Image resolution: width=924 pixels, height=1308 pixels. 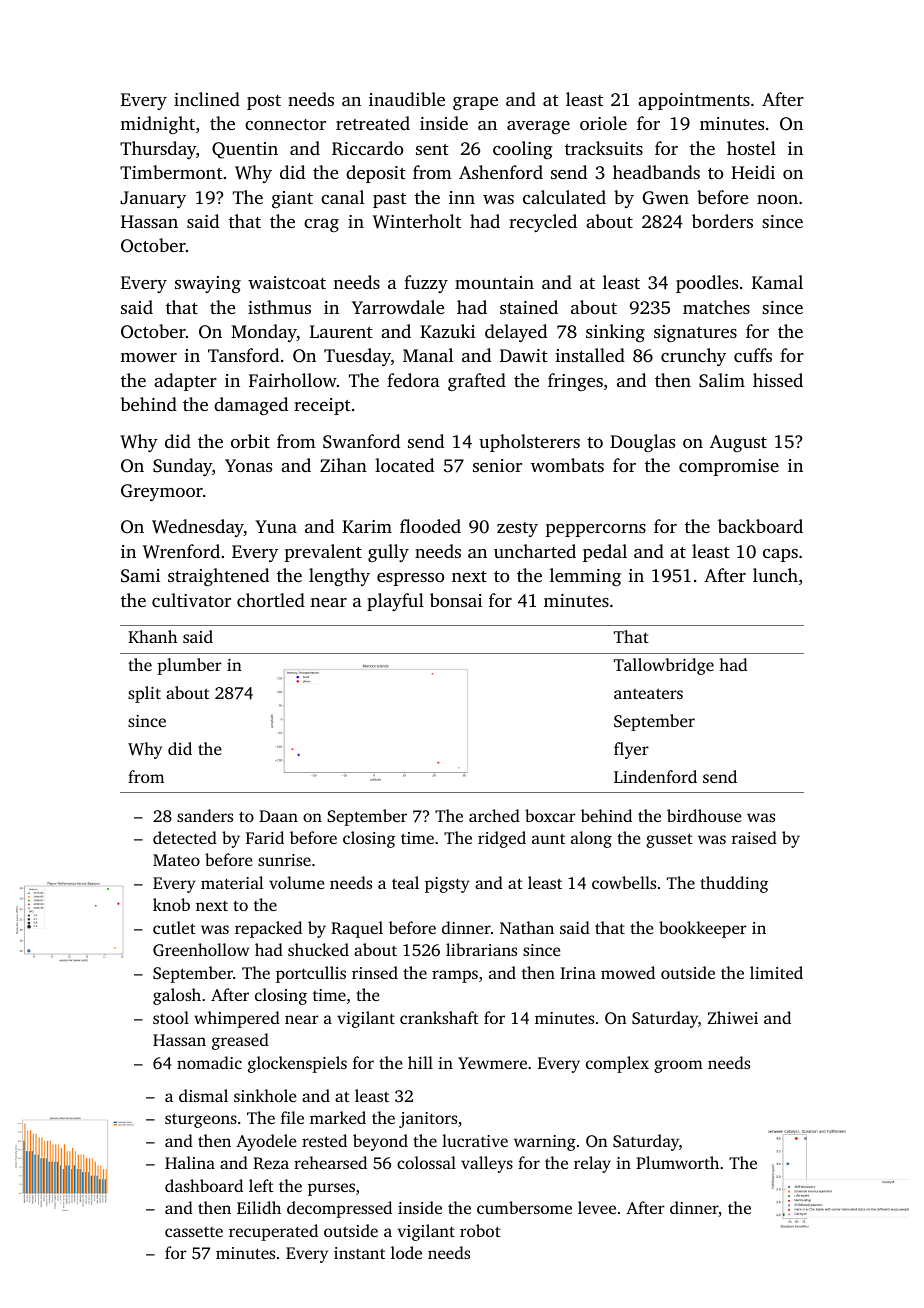 I want to click on mower, so click(x=148, y=357).
